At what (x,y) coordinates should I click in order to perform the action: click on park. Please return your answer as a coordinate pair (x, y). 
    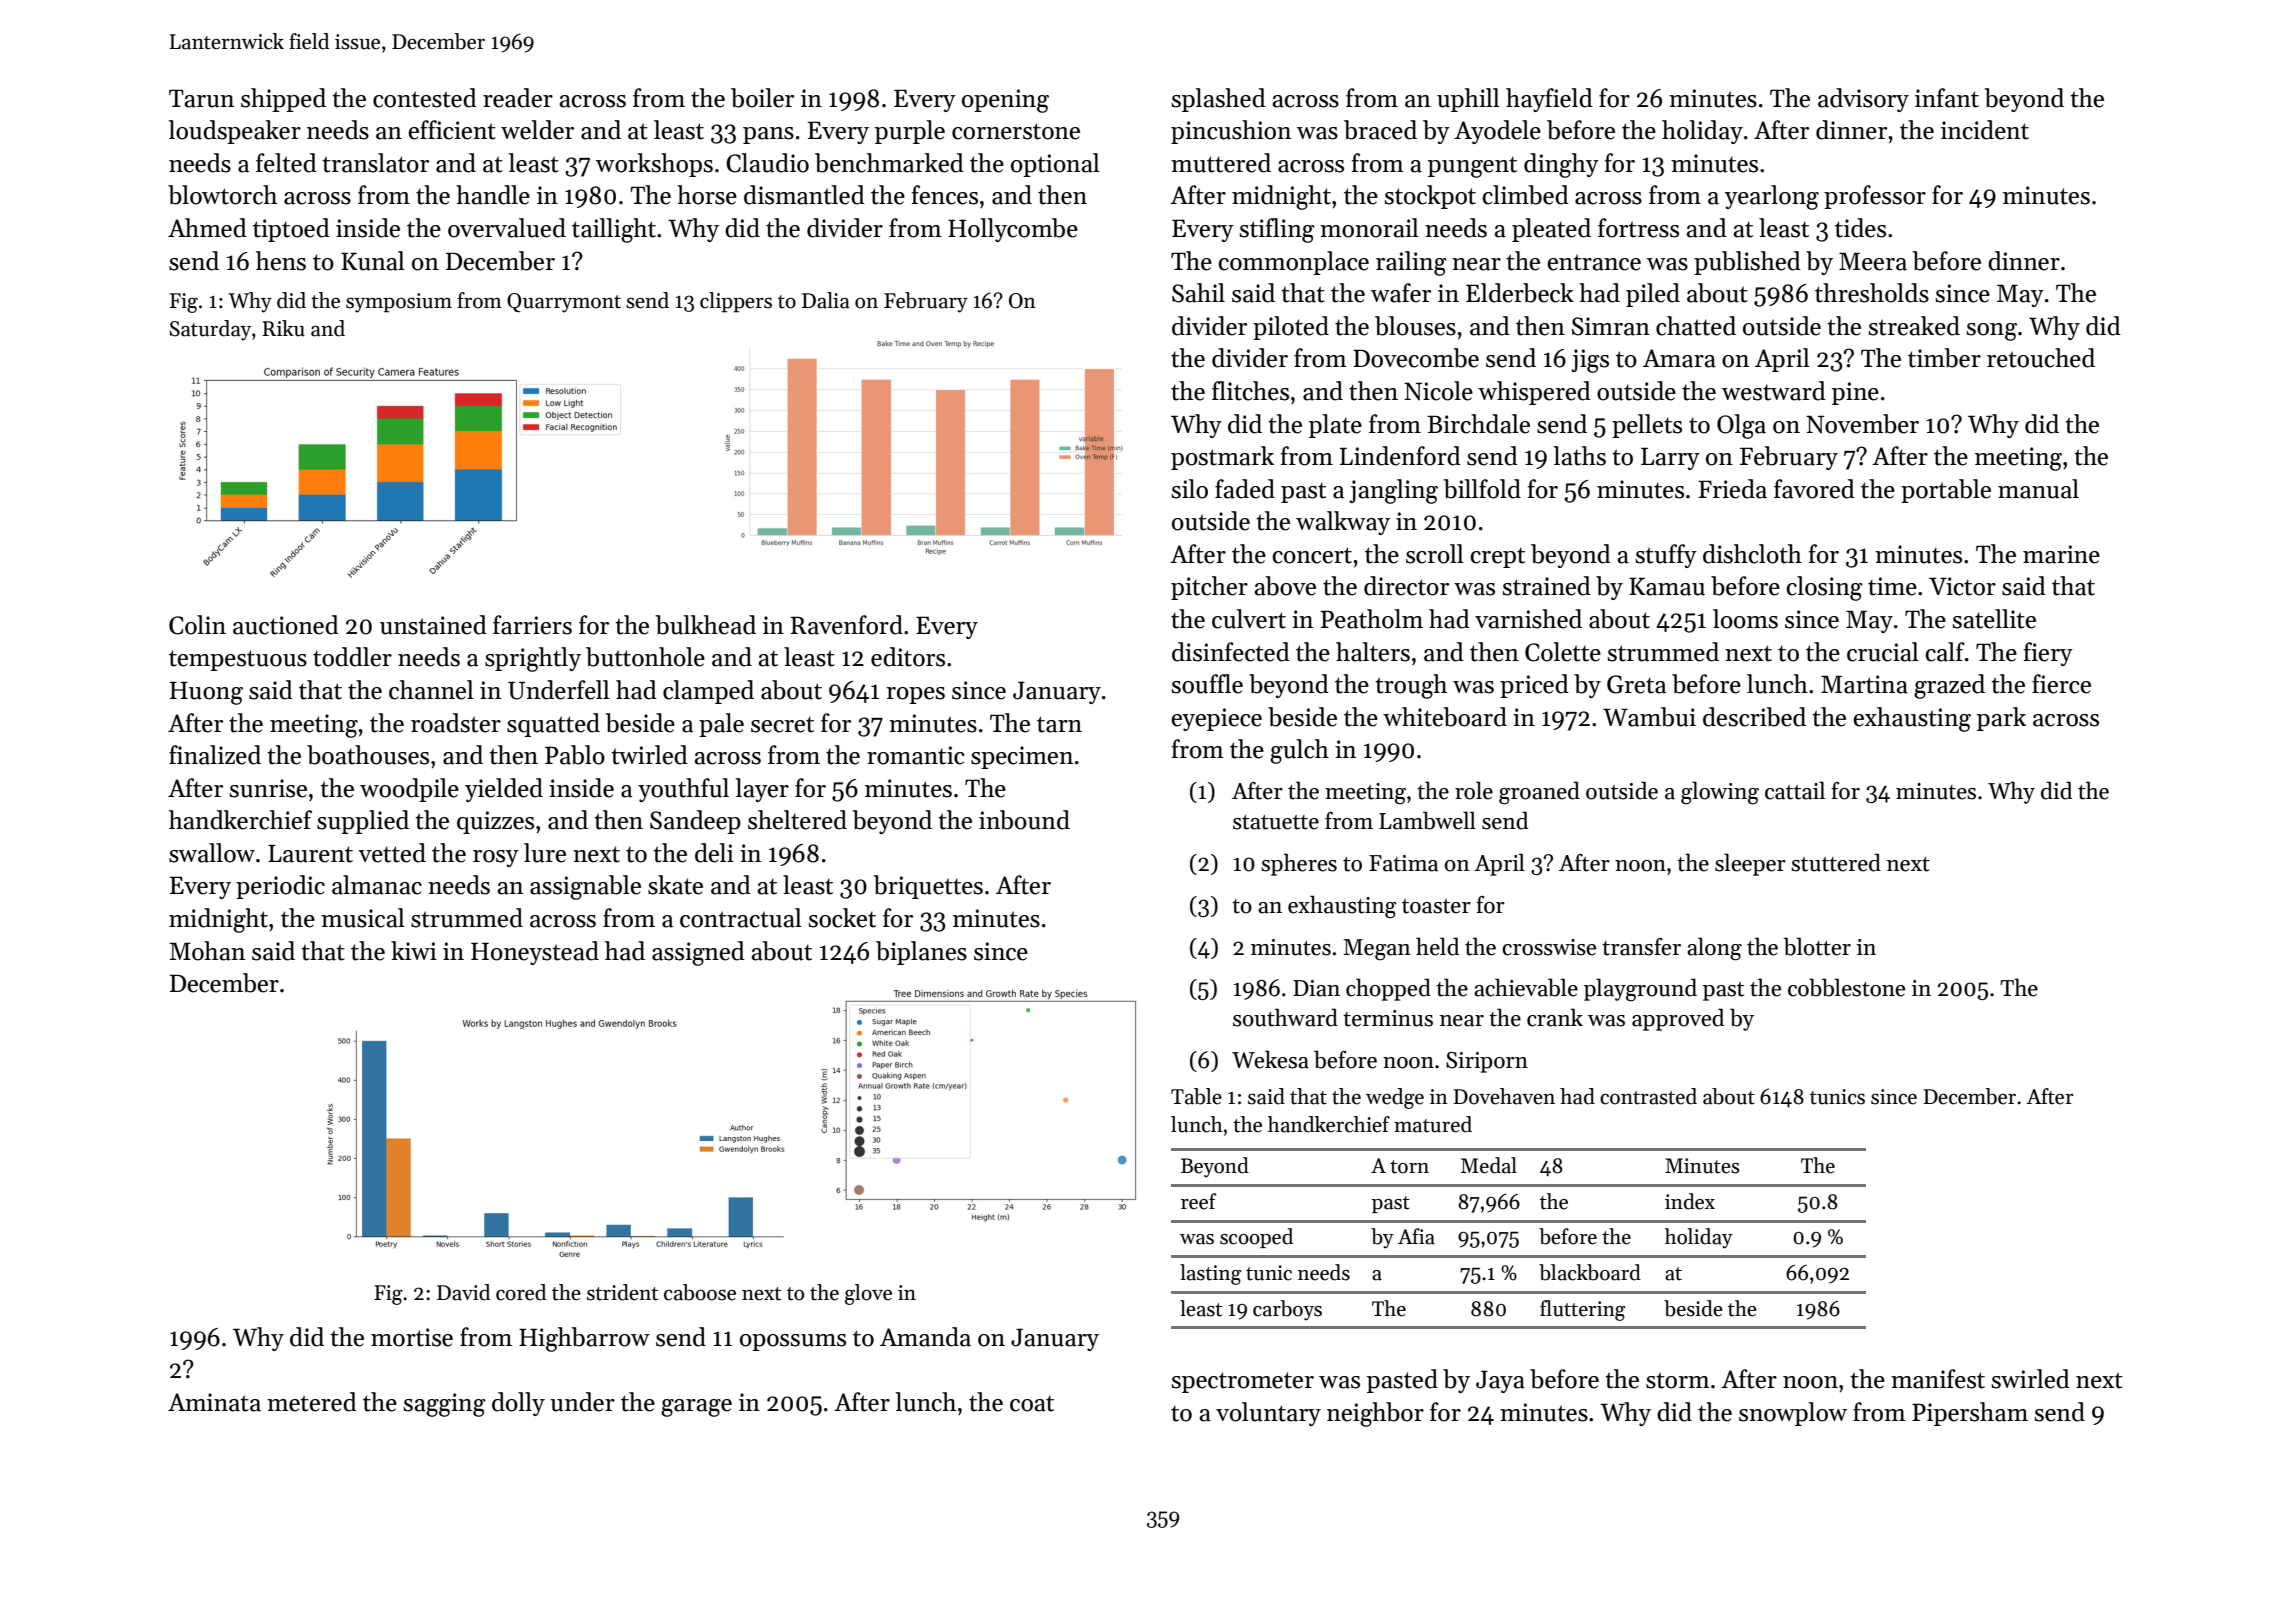
    Looking at the image, I should click on (2001, 719).
